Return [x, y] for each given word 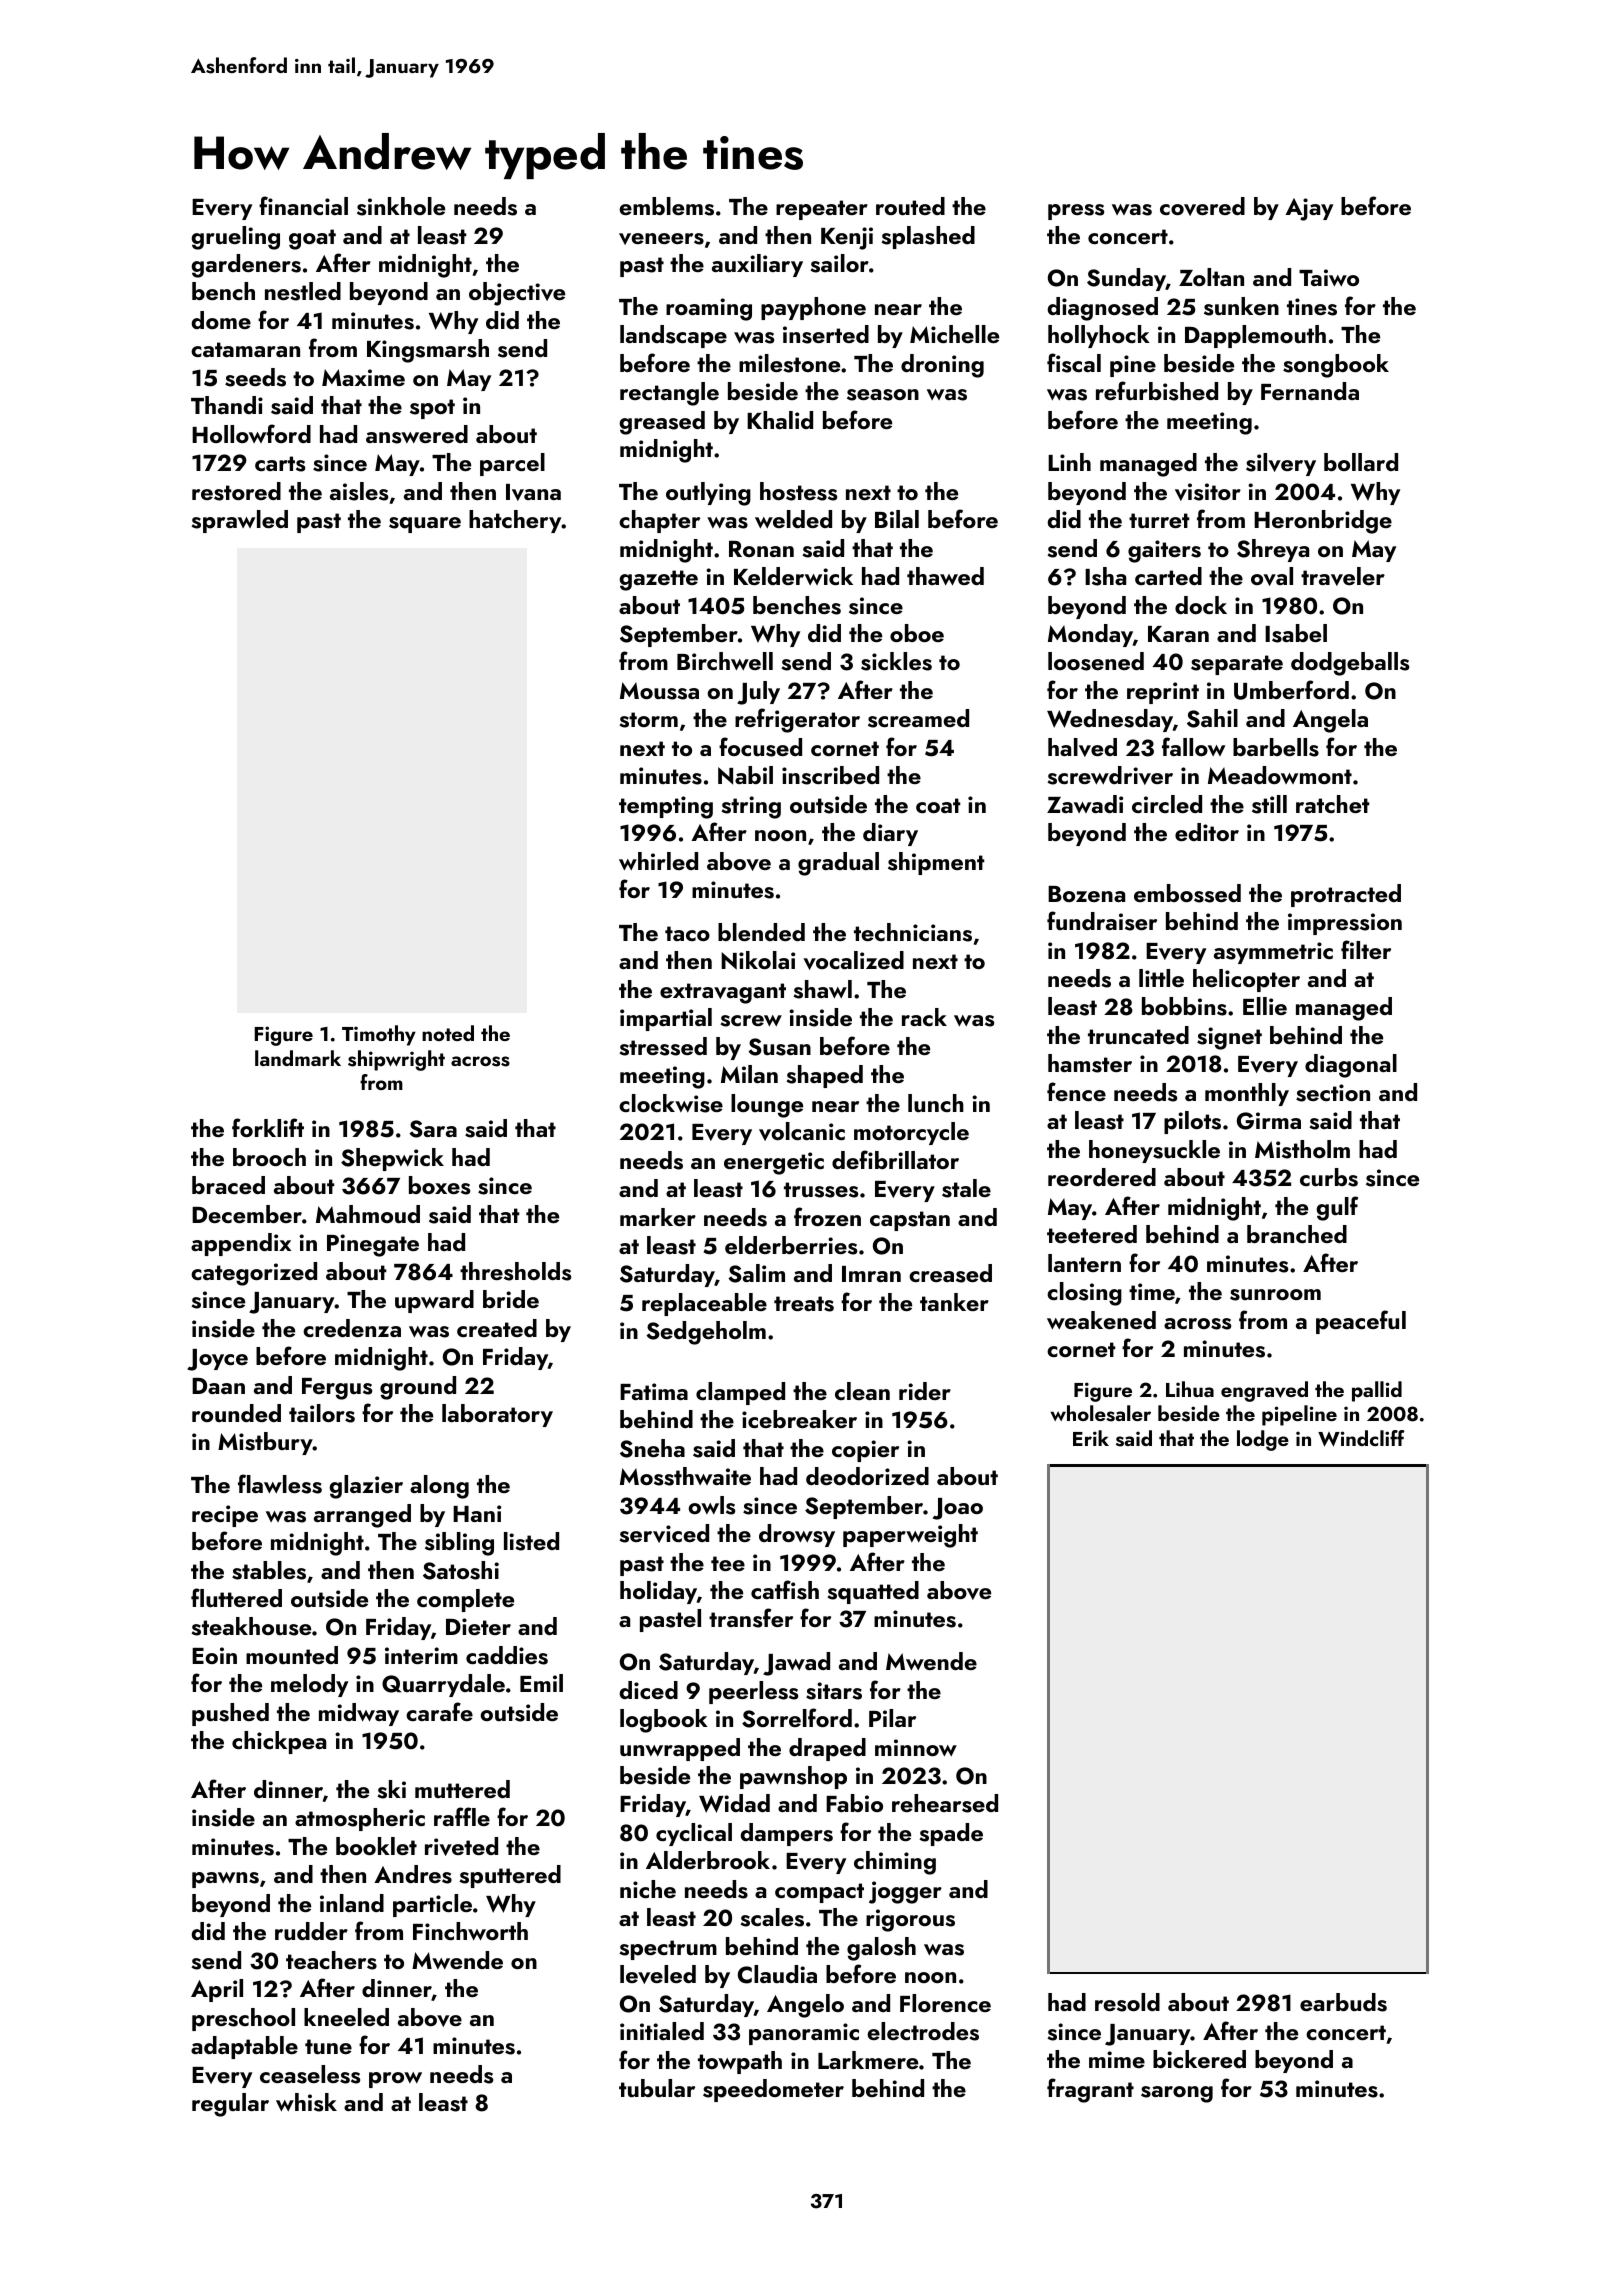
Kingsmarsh [428, 351]
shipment [936, 863]
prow [395, 2080]
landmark [298, 1058]
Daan [218, 1386]
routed [910, 206]
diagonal [1351, 1066]
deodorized [867, 1476]
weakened [1101, 1320]
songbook [1336, 366]
